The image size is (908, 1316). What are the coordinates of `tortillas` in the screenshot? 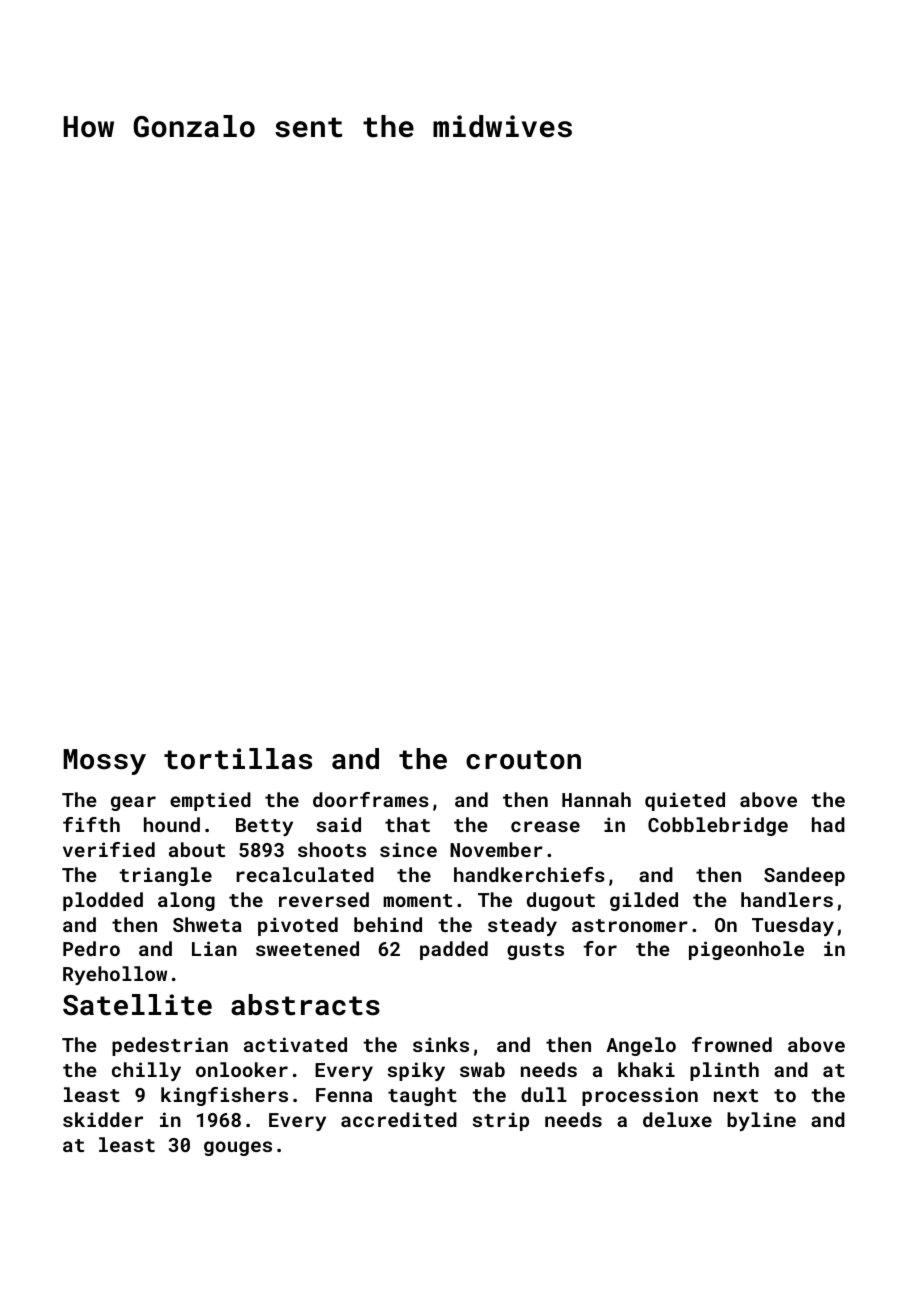 It's located at (238, 759).
